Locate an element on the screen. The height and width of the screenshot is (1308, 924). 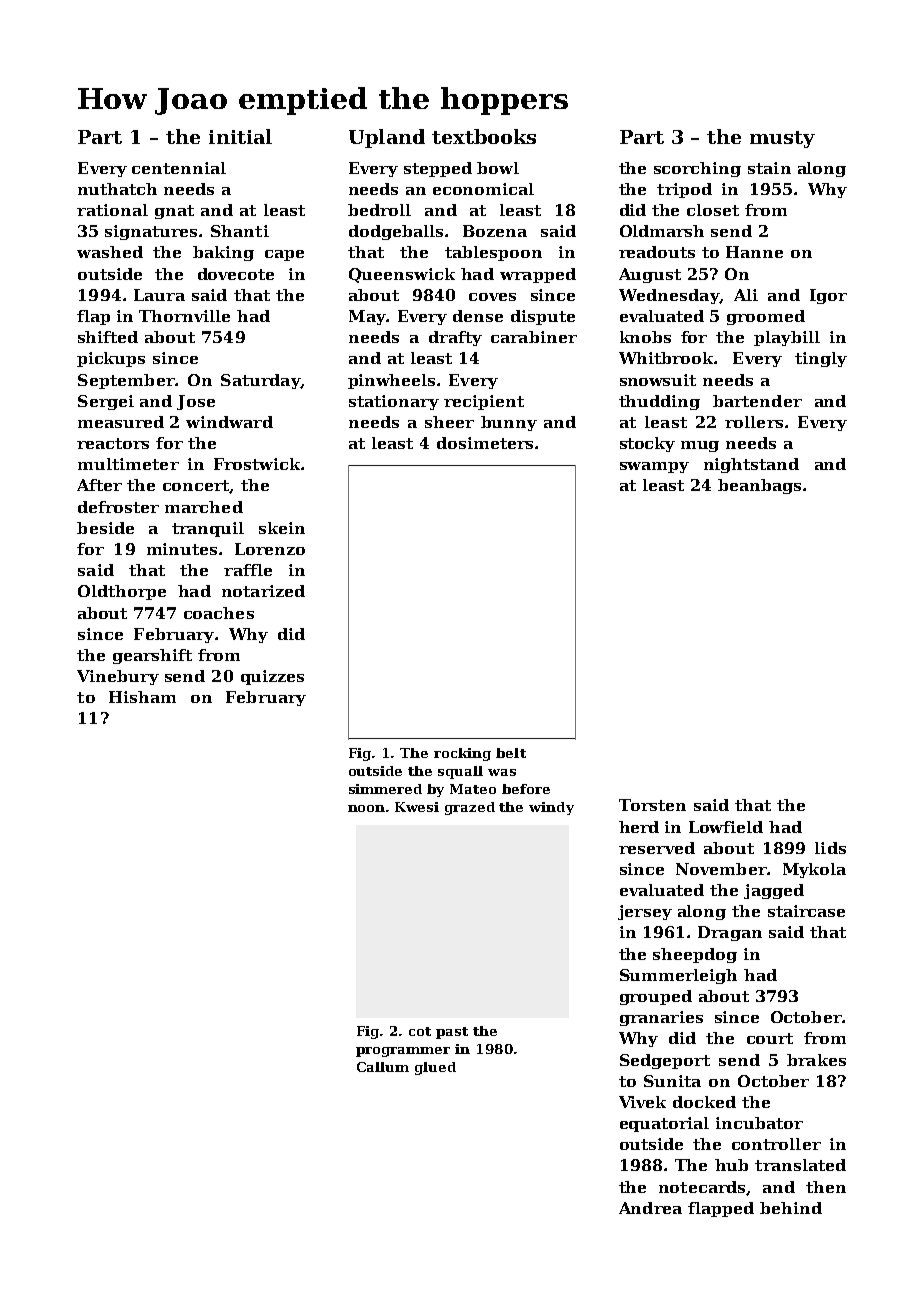
Callum is located at coordinates (383, 1067).
